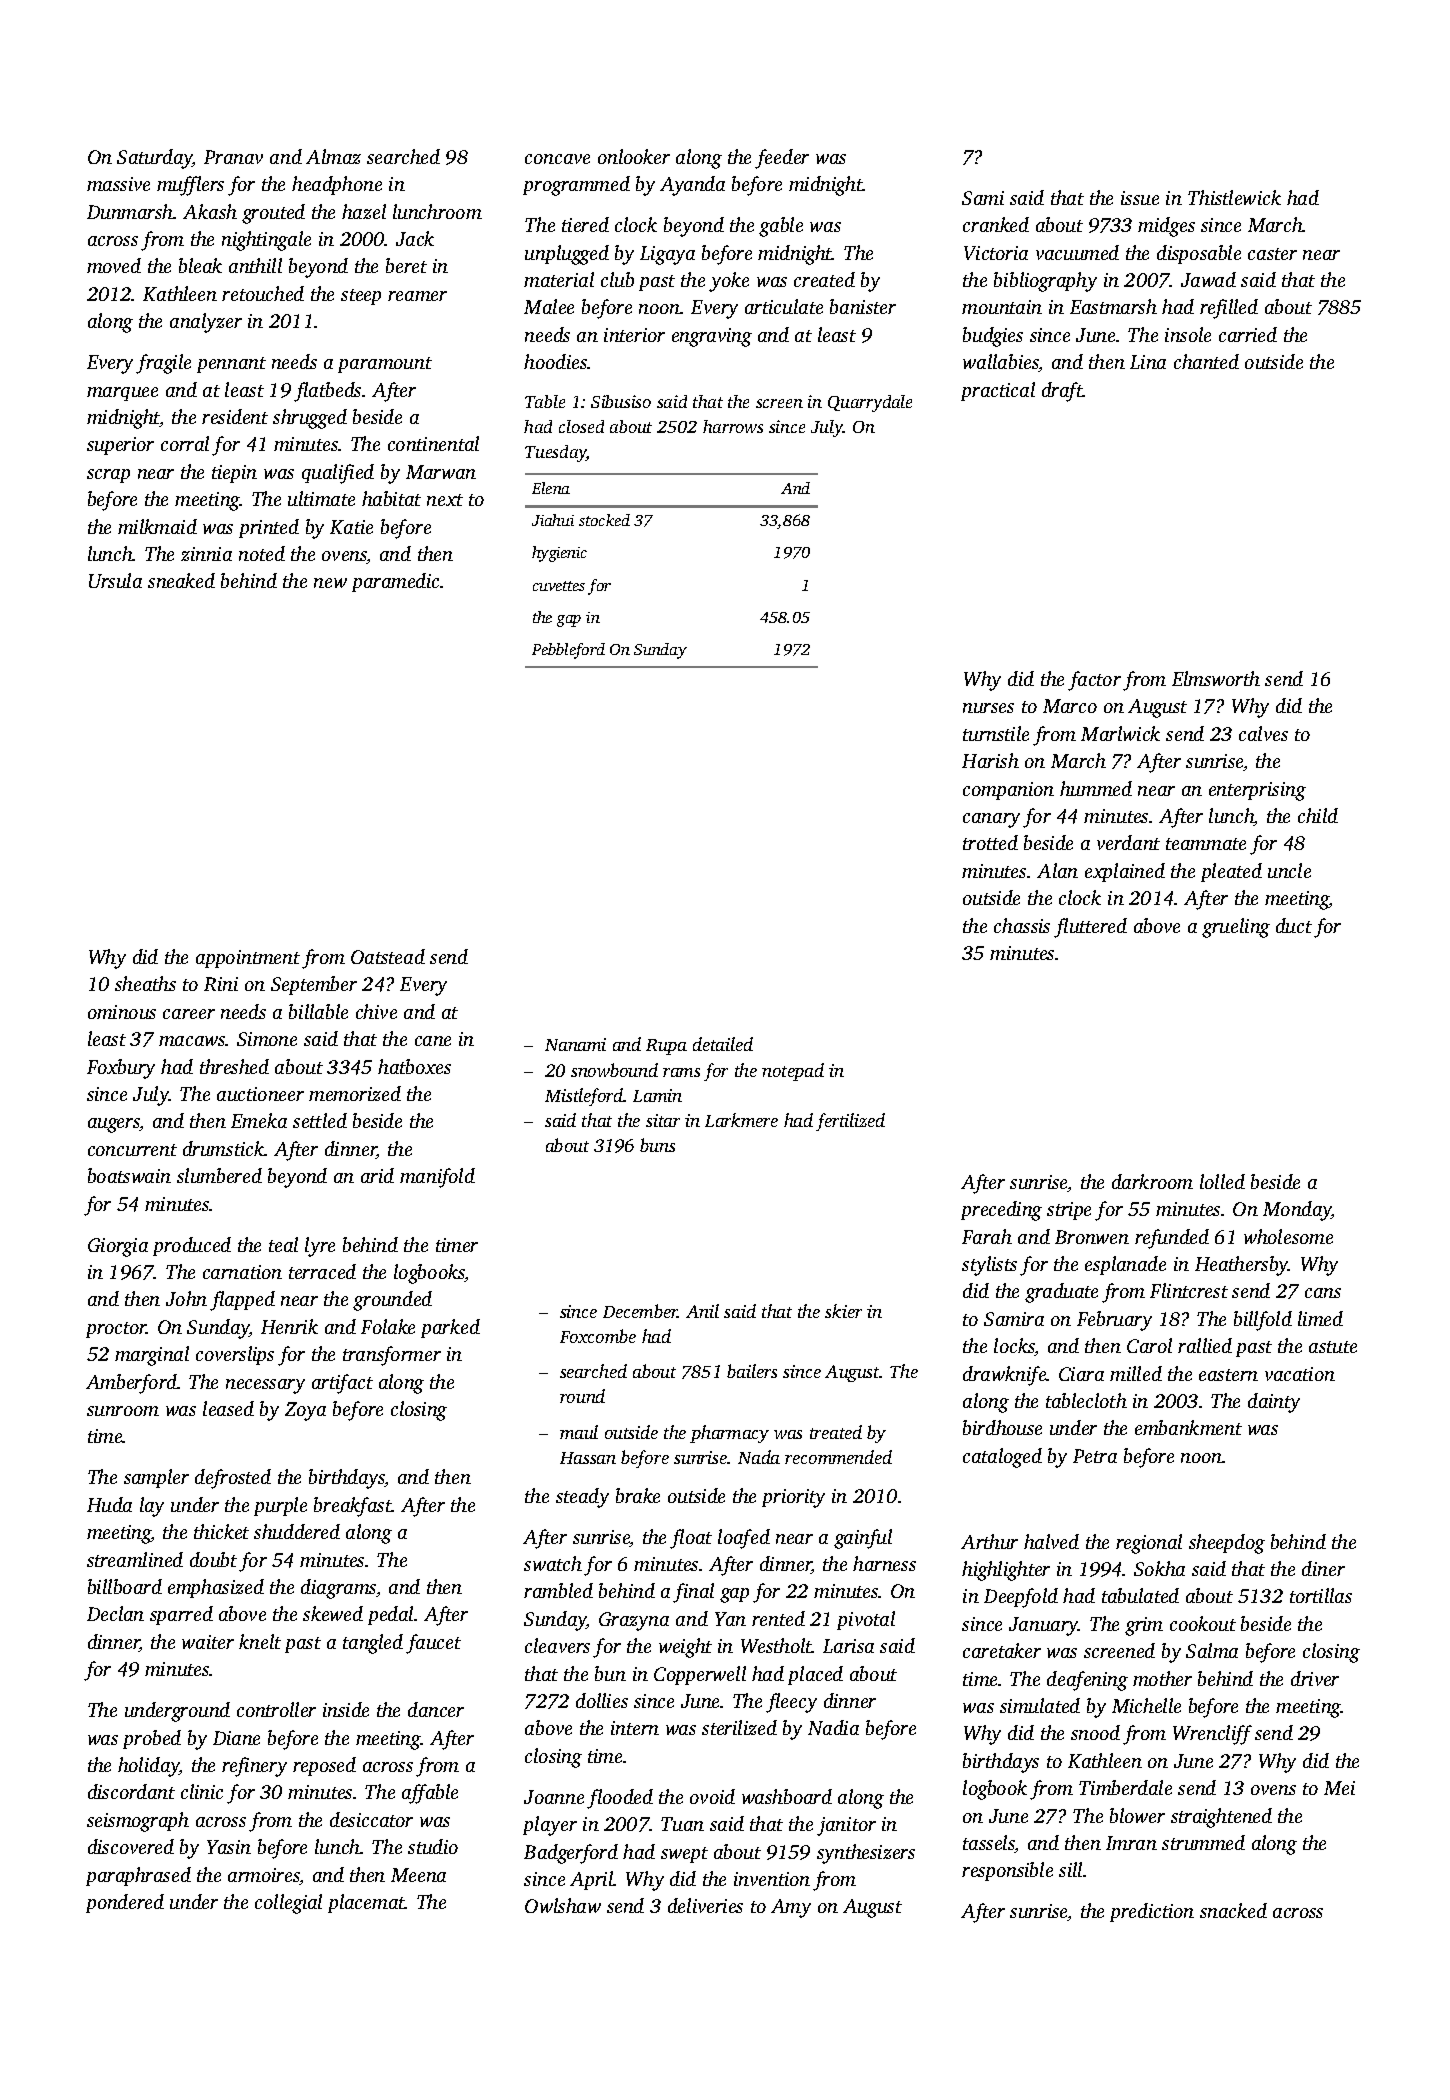  Describe the element at coordinates (557, 159) in the screenshot. I see `concave` at that location.
